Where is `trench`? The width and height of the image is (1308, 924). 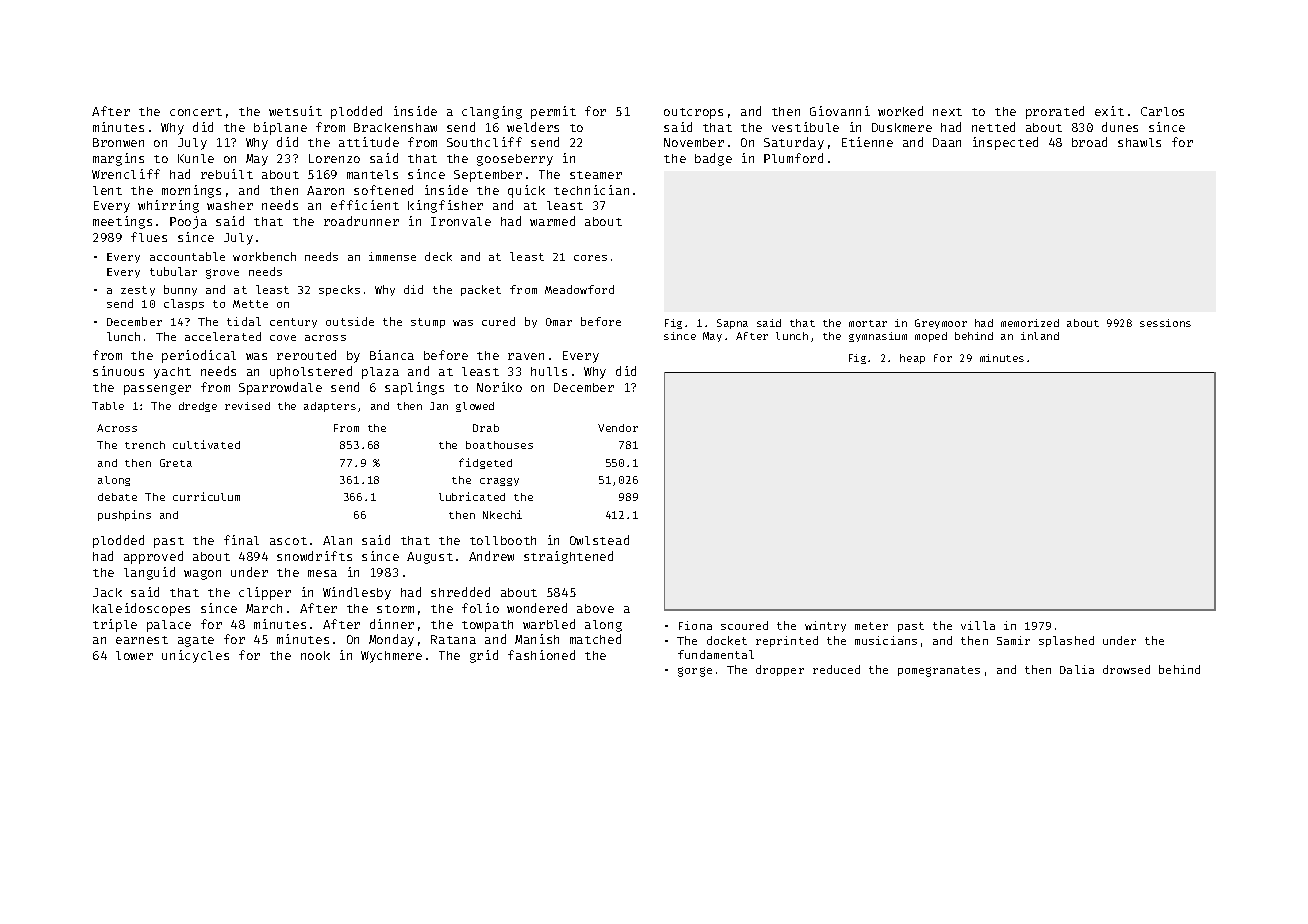
trench is located at coordinates (145, 445).
